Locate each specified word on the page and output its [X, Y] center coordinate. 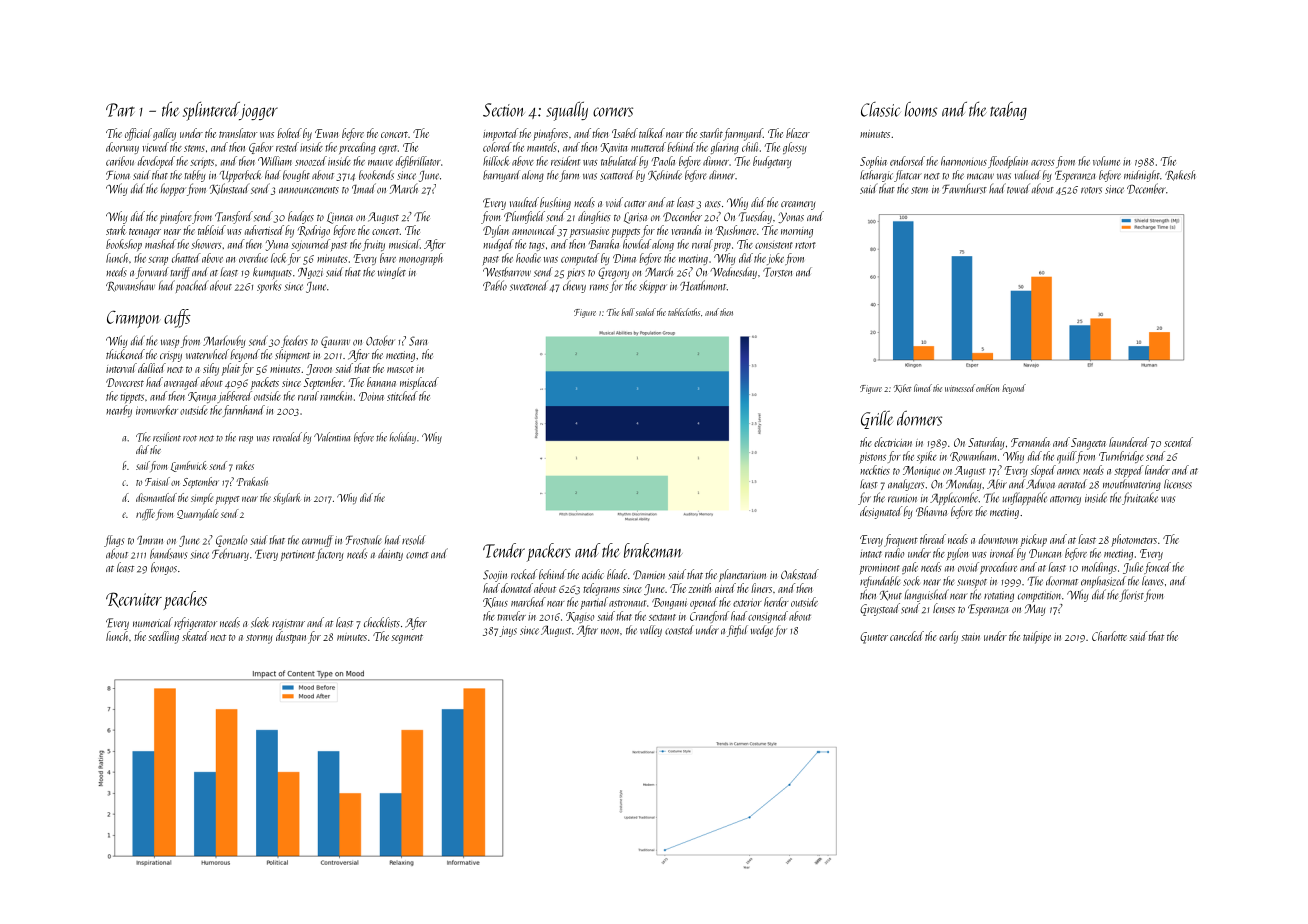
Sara [418, 341]
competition [1039, 596]
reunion [902, 499]
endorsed [907, 161]
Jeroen [319, 369]
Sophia [873, 162]
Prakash [252, 481]
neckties [875, 470]
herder [776, 602]
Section [503, 110]
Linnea [340, 218]
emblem [987, 388]
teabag [1008, 111]
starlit [711, 133]
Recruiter [134, 600]
